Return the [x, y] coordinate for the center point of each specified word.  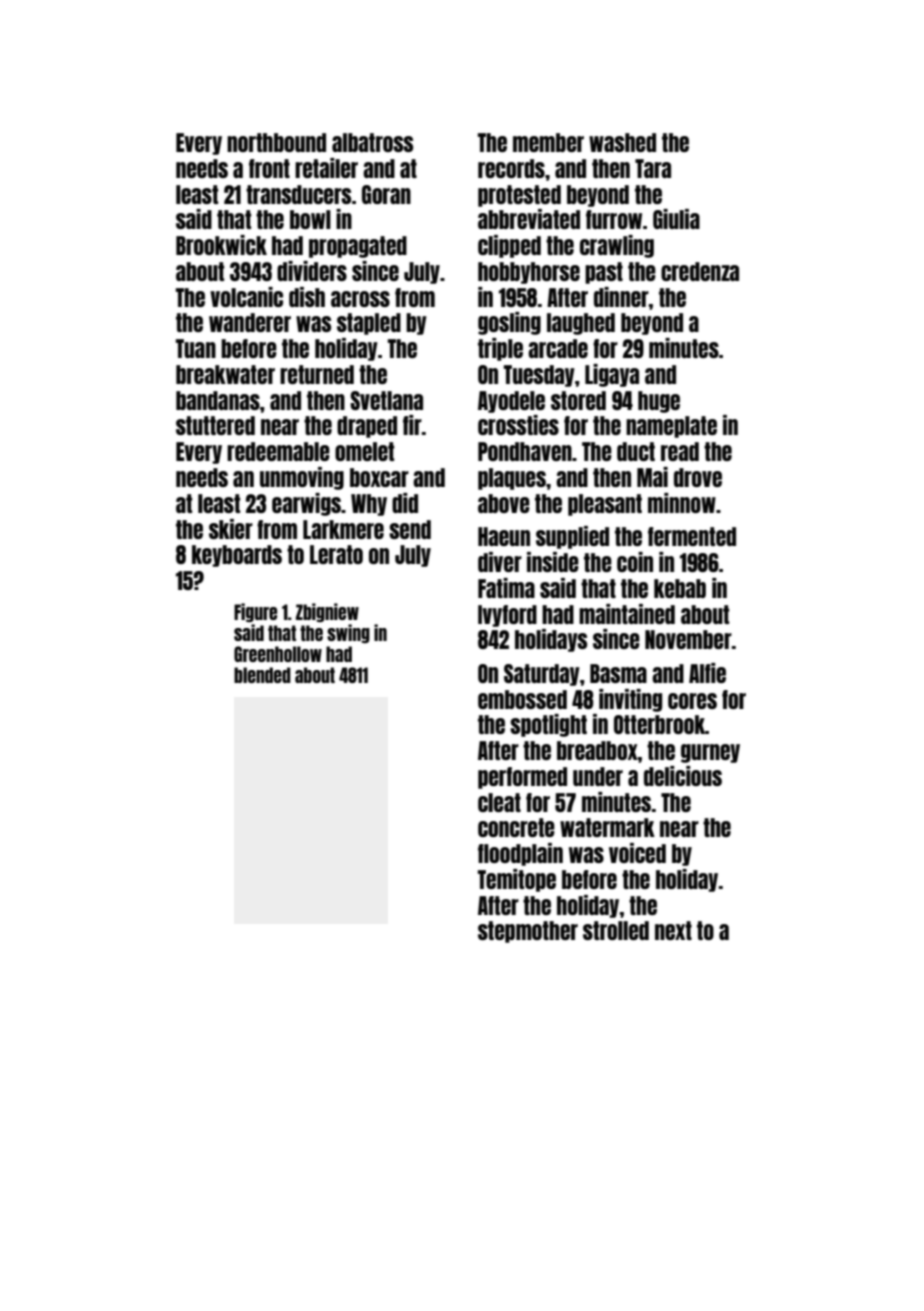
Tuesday [539, 376]
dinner [621, 297]
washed [622, 142]
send [410, 529]
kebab [680, 588]
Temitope [517, 880]
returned [317, 374]
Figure [255, 612]
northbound [276, 142]
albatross [372, 142]
